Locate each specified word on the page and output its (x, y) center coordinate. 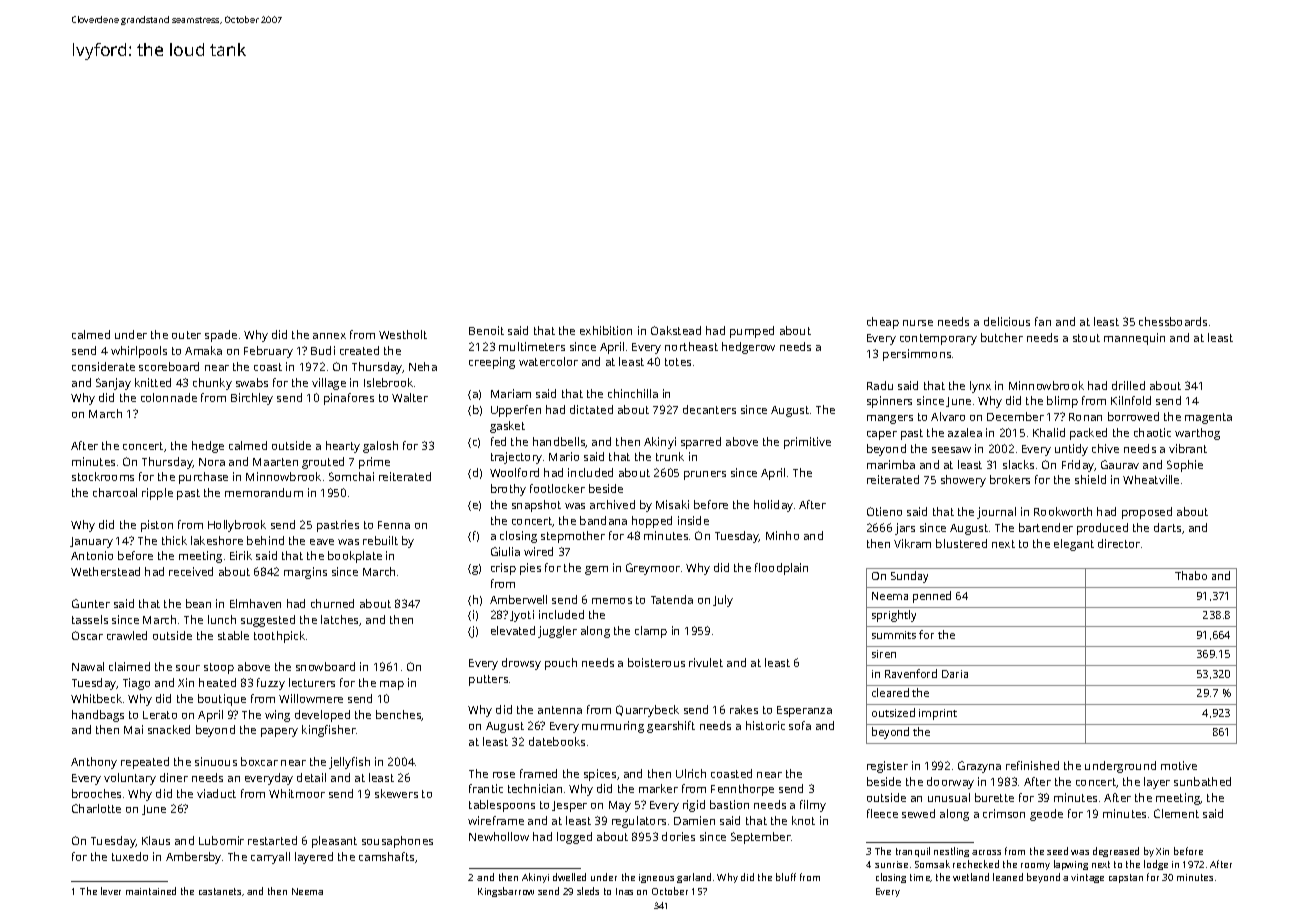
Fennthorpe (742, 790)
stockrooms (103, 476)
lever (111, 891)
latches (340, 620)
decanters (709, 409)
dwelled (569, 877)
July (723, 601)
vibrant (1188, 448)
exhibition (606, 330)
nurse (918, 323)
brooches (96, 793)
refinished (1032, 765)
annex (329, 336)
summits (894, 635)
